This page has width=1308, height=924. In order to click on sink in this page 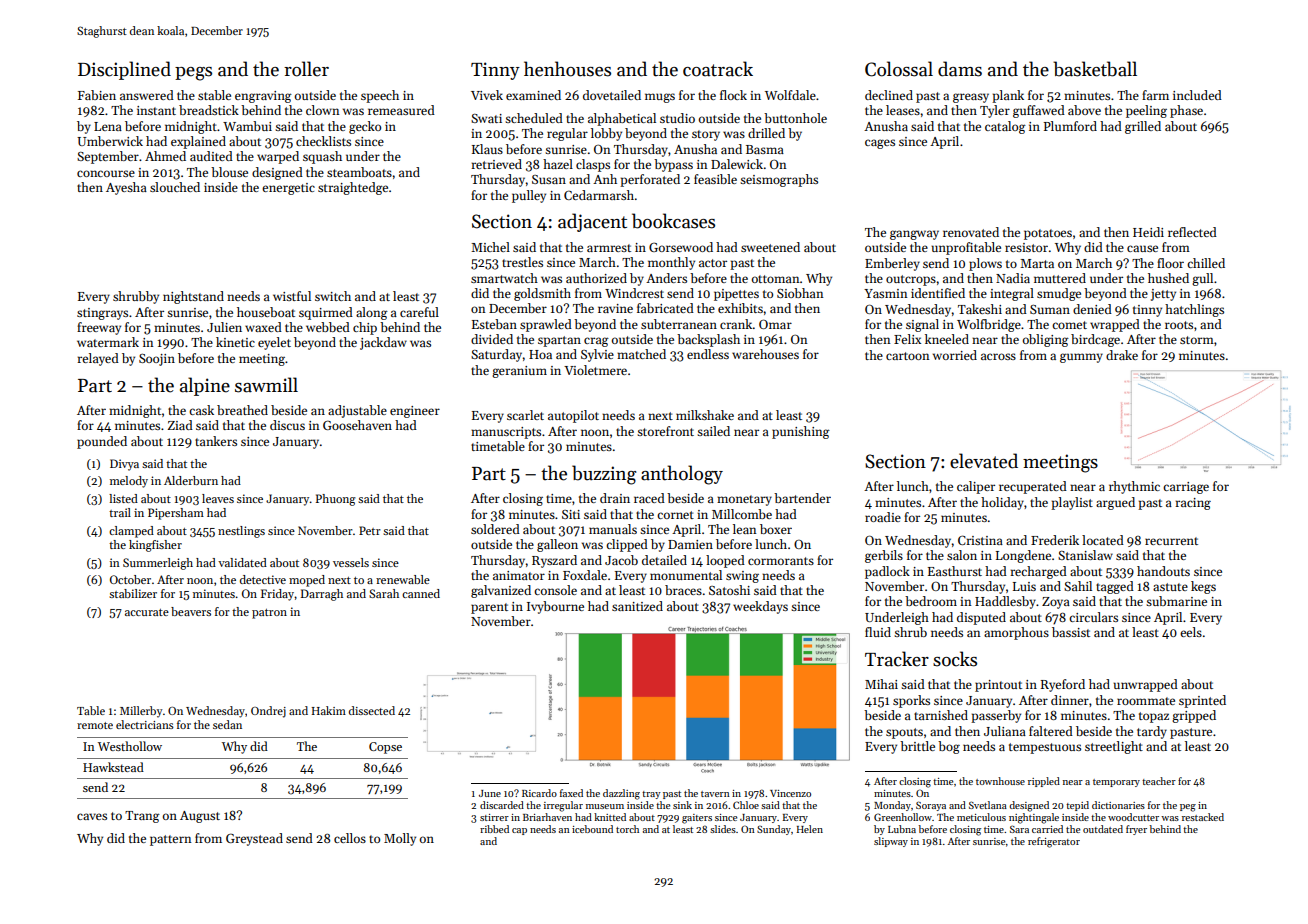, I will do `click(682, 805)`.
